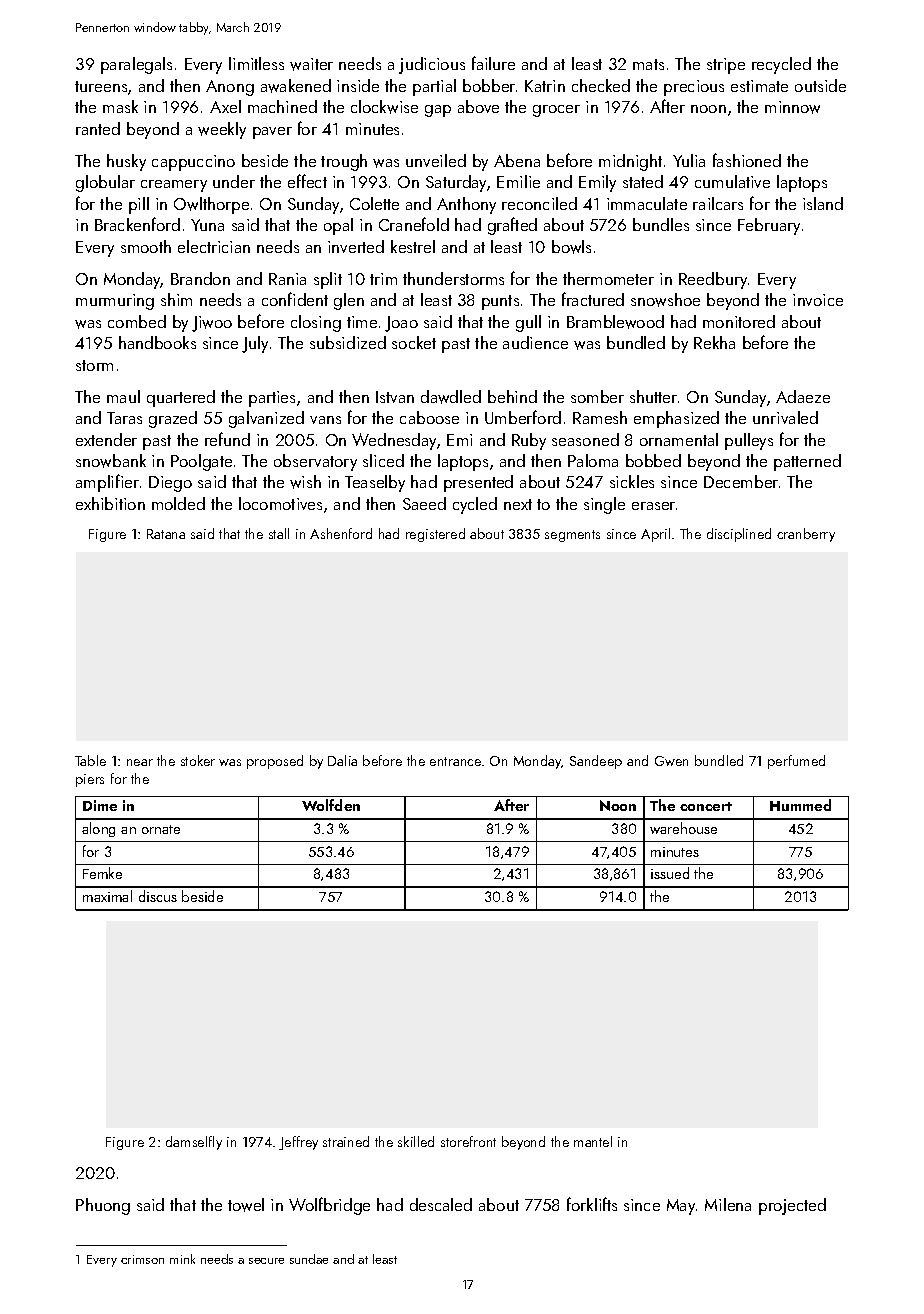 This screenshot has width=924, height=1314. What do you see at coordinates (432, 65) in the screenshot?
I see `judicious` at bounding box center [432, 65].
